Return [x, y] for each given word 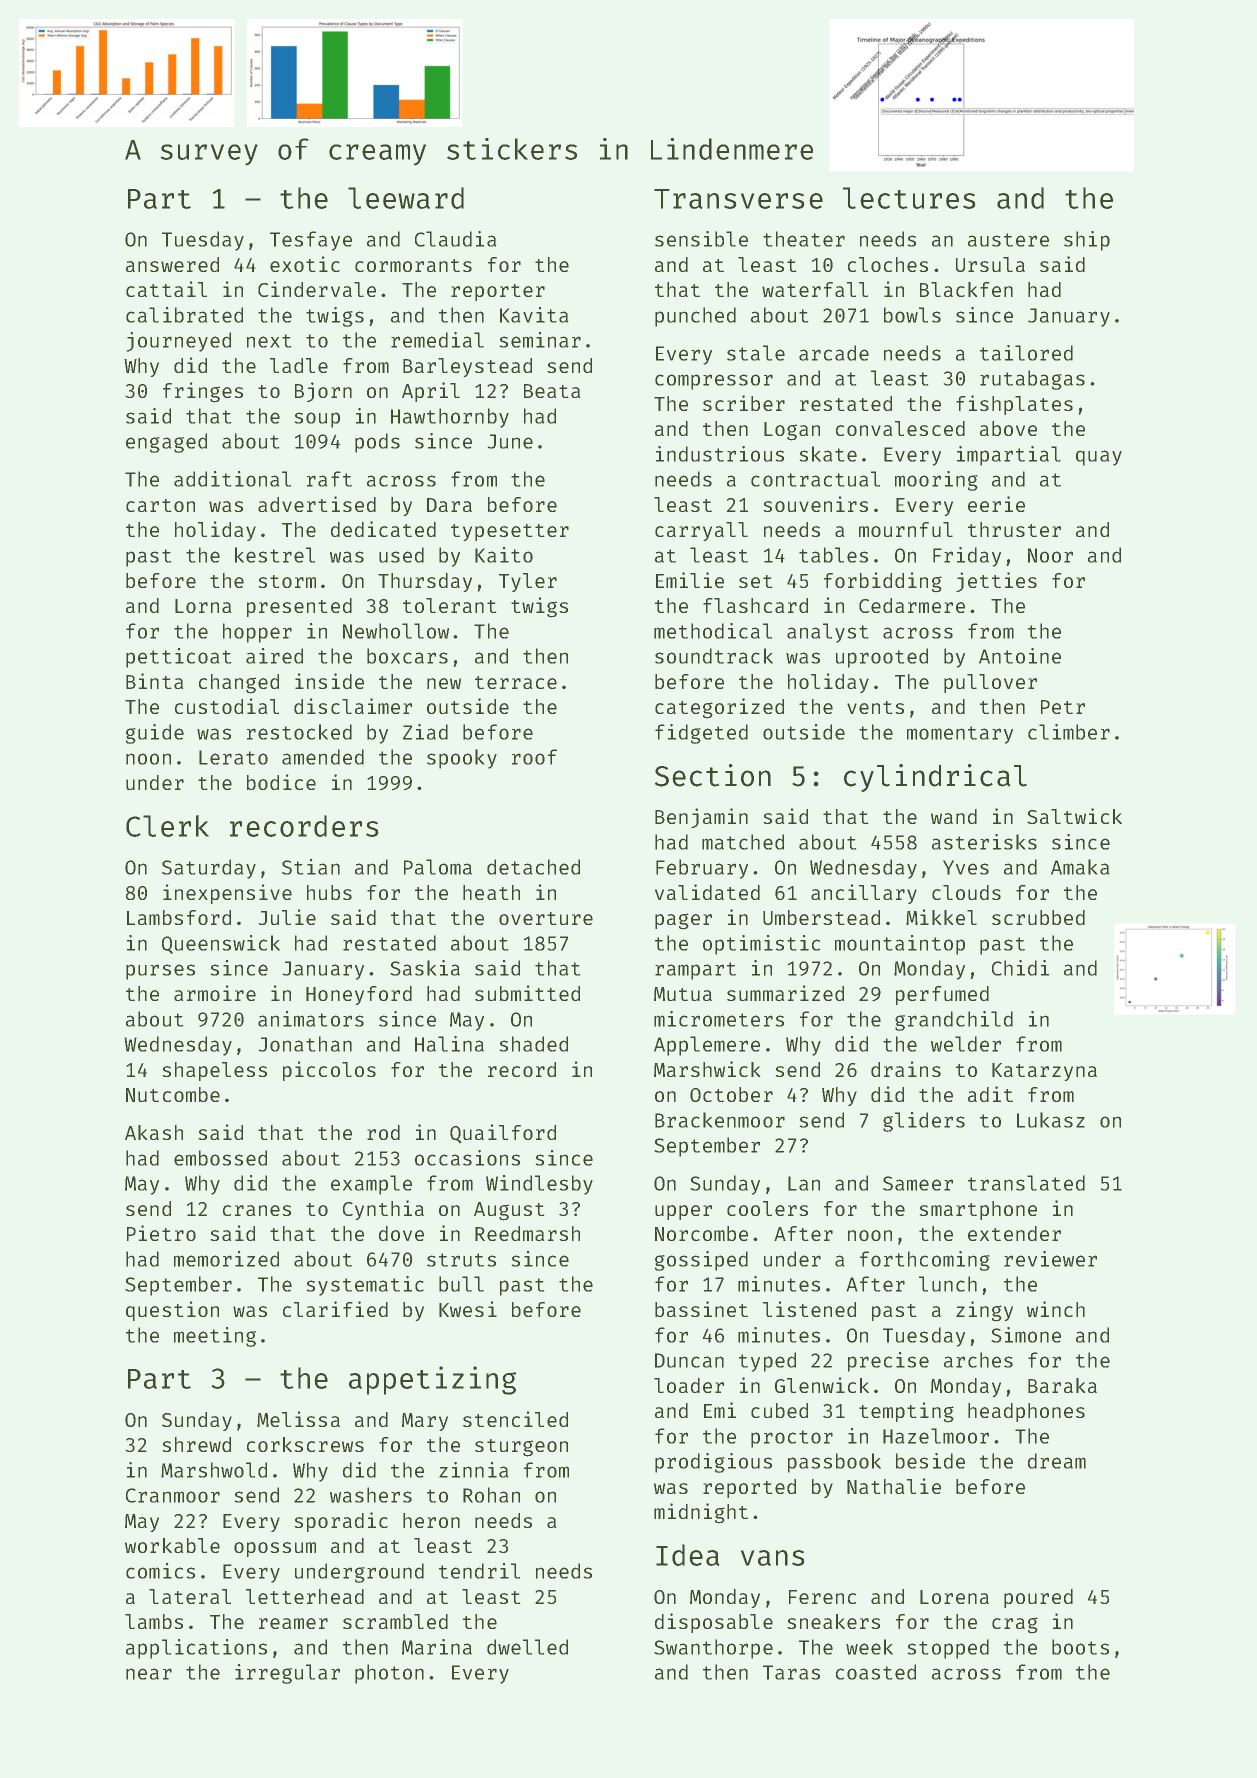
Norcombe [701, 1233]
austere [1008, 240]
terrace [516, 682]
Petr [1063, 707]
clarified [335, 1309]
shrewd [196, 1444]
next [269, 341]
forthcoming [925, 1261]
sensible [701, 239]
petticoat [179, 658]
